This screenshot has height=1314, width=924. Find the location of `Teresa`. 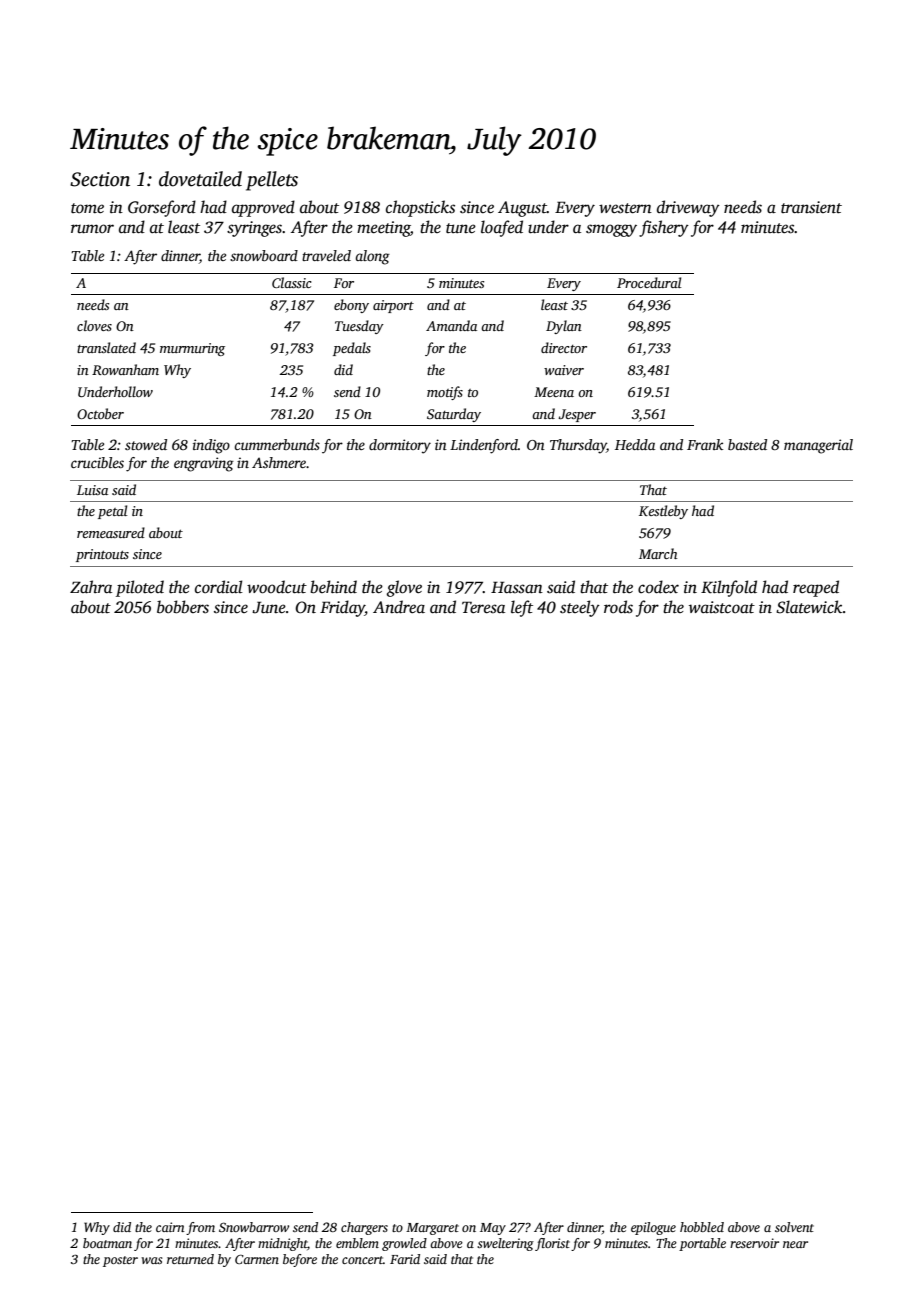

Teresa is located at coordinates (483, 607).
